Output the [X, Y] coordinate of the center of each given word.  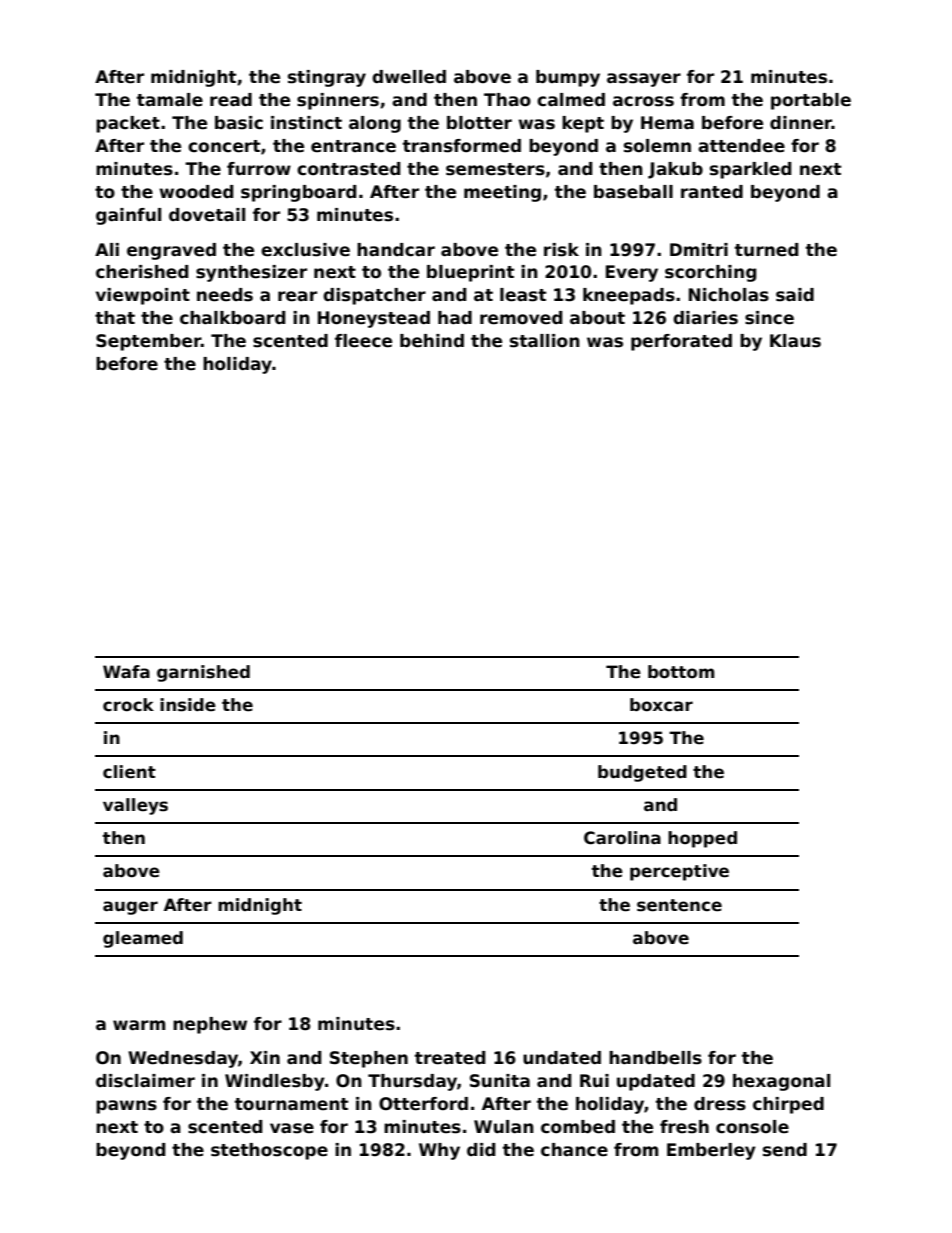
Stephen [369, 1059]
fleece [363, 341]
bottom [681, 672]
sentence [679, 905]
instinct [306, 123]
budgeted [642, 773]
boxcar [661, 705]
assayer [644, 80]
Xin [265, 1057]
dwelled [409, 77]
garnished [203, 673]
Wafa [126, 672]
